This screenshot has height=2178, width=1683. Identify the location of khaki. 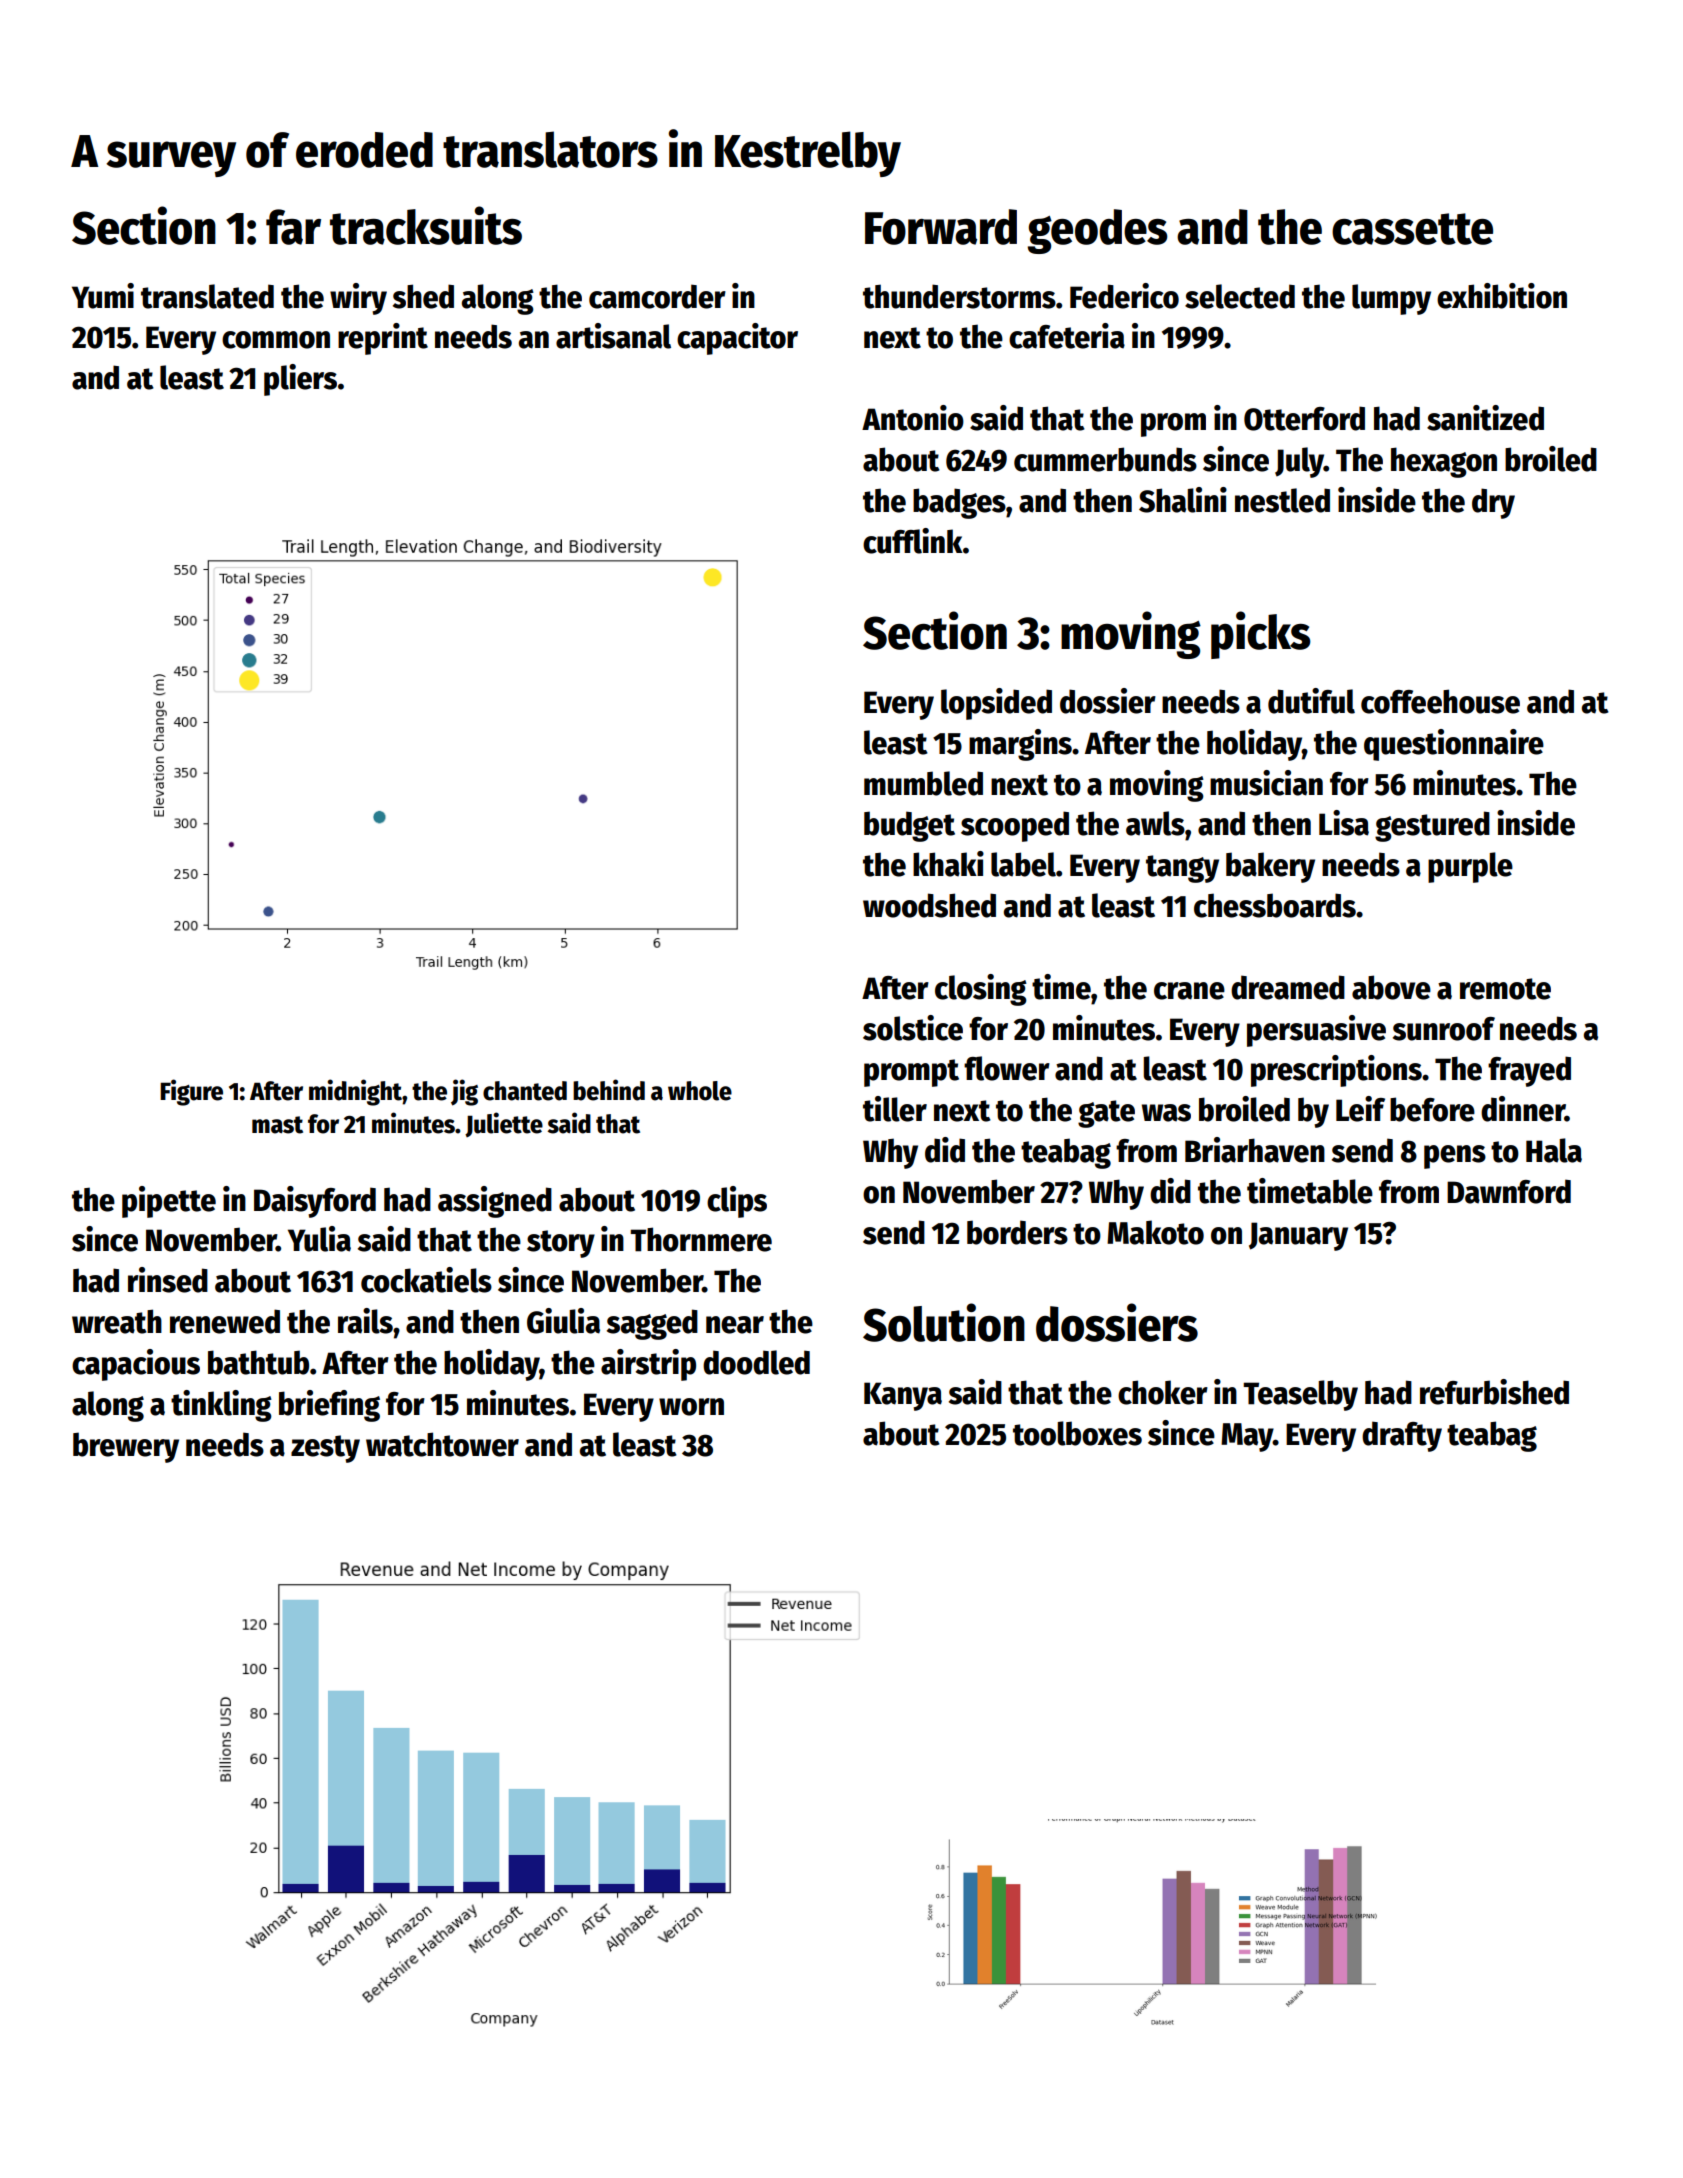
(948, 864).
